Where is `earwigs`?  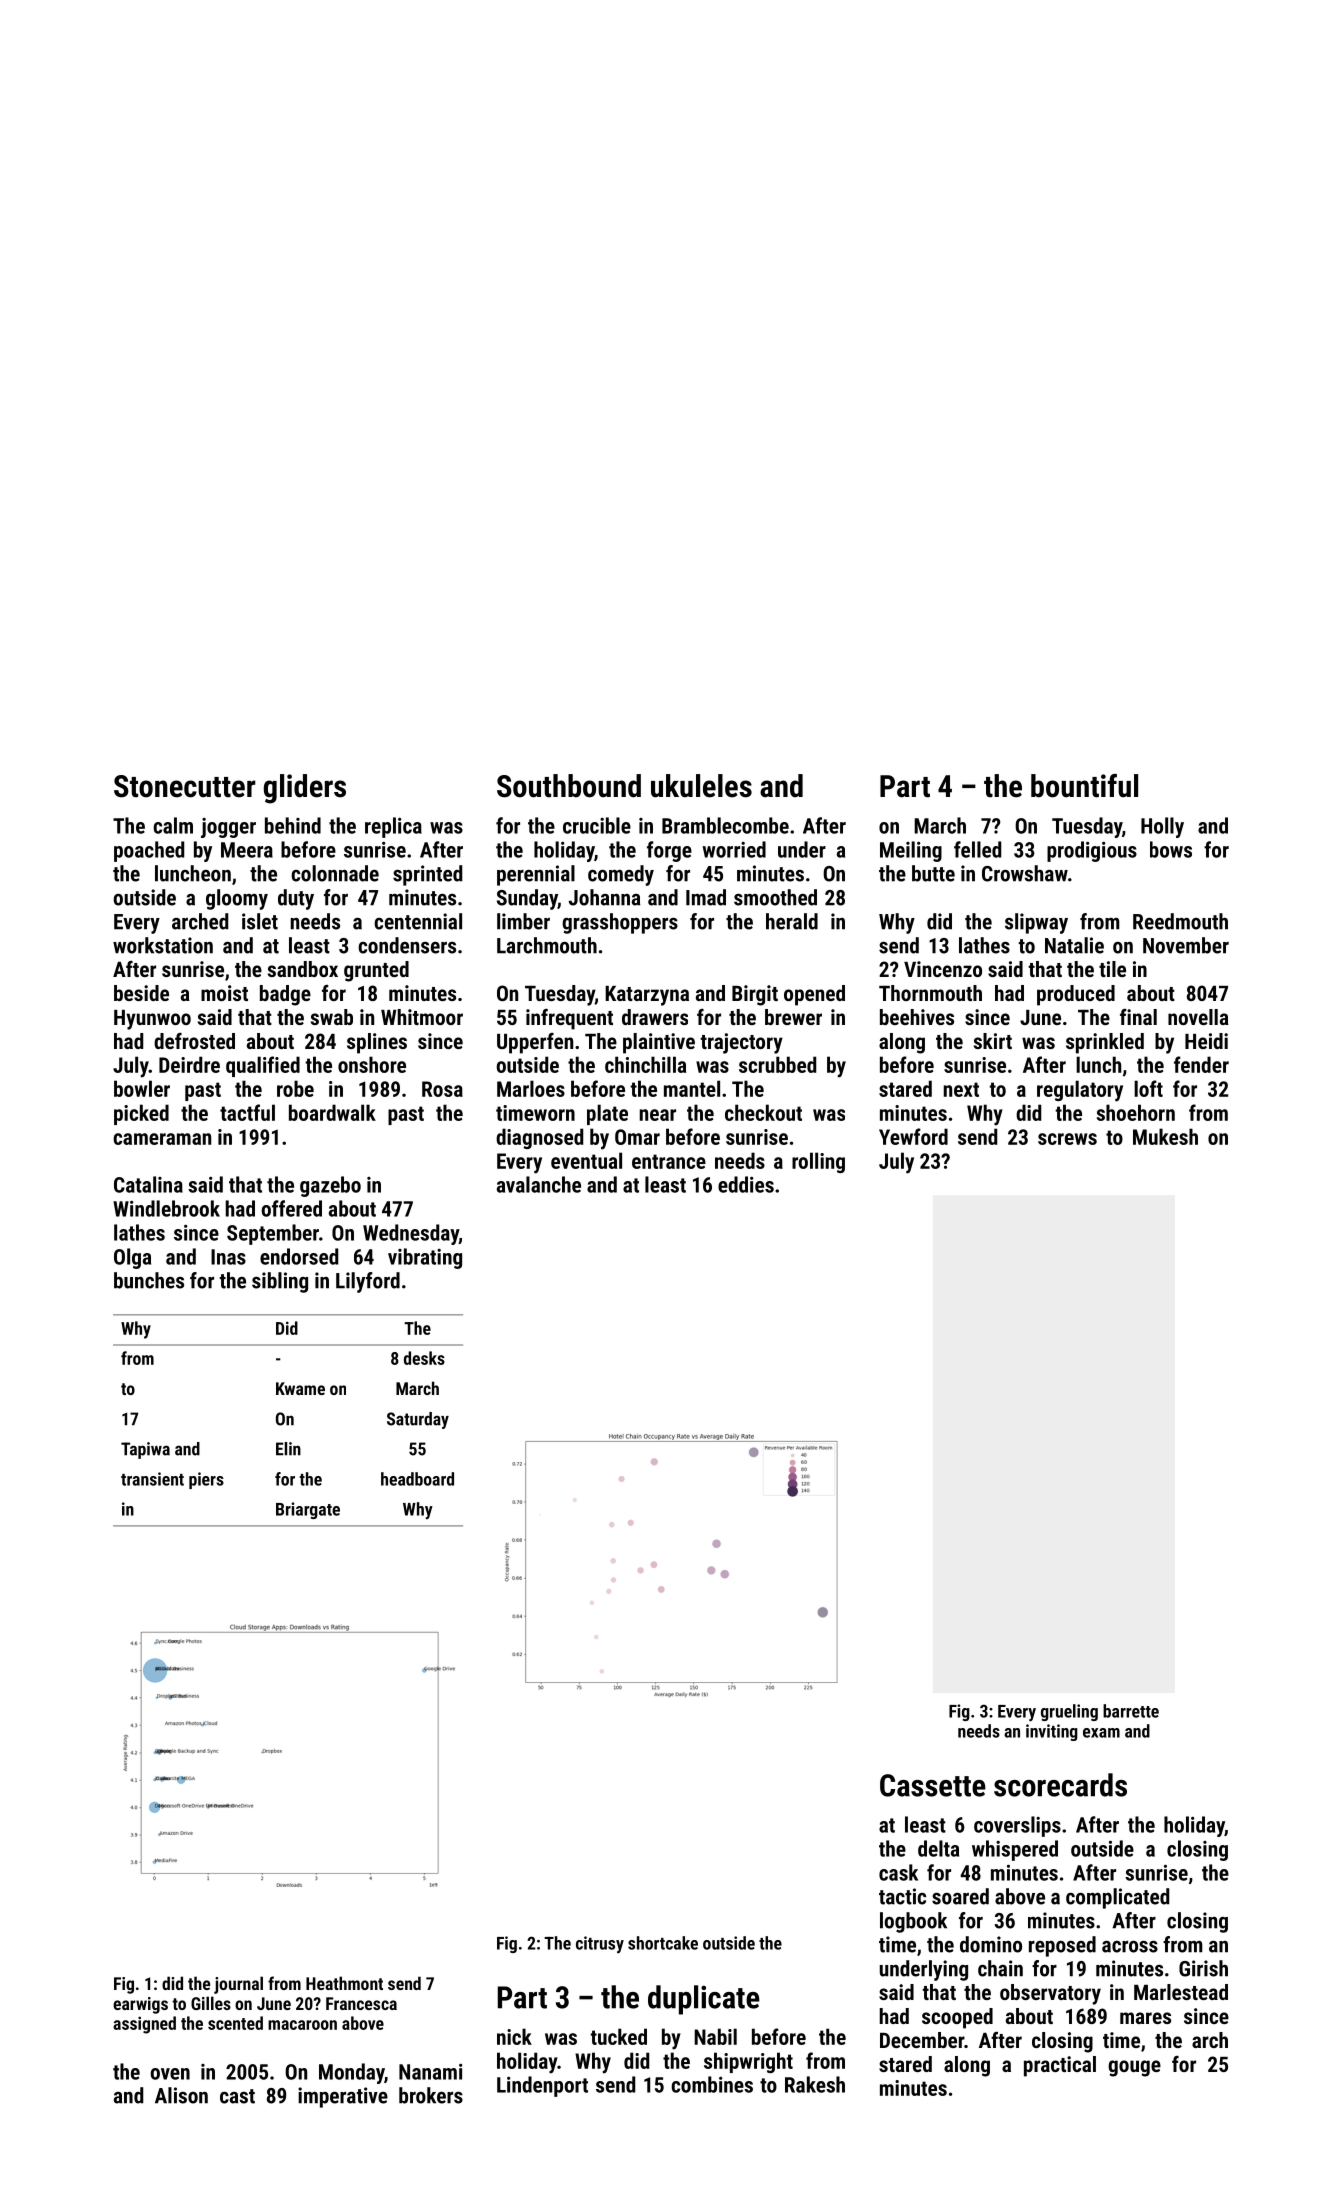
earwigs is located at coordinates (140, 2005).
